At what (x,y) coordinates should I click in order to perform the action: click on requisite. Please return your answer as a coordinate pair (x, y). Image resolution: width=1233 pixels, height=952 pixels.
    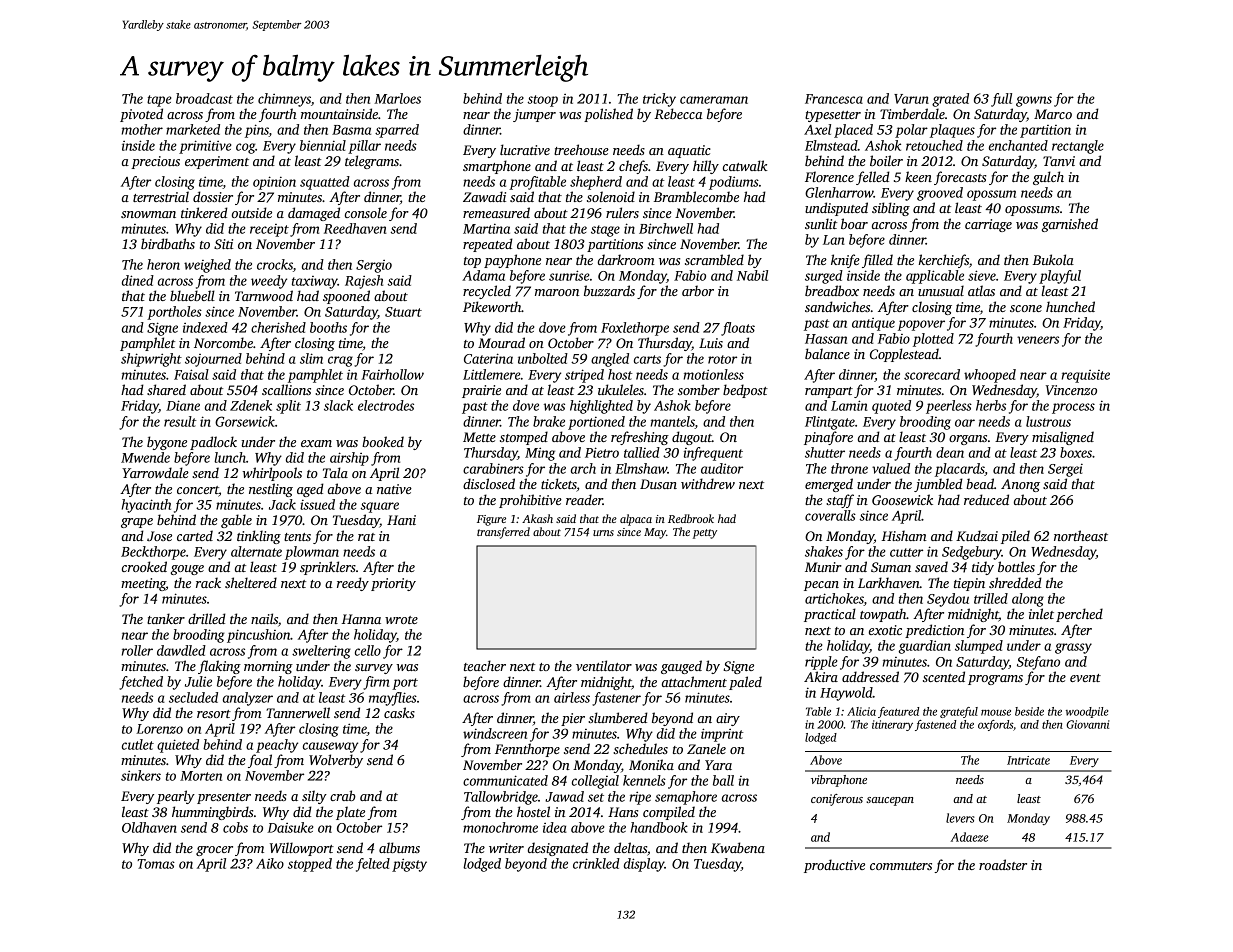
    Looking at the image, I should click on (1086, 376).
